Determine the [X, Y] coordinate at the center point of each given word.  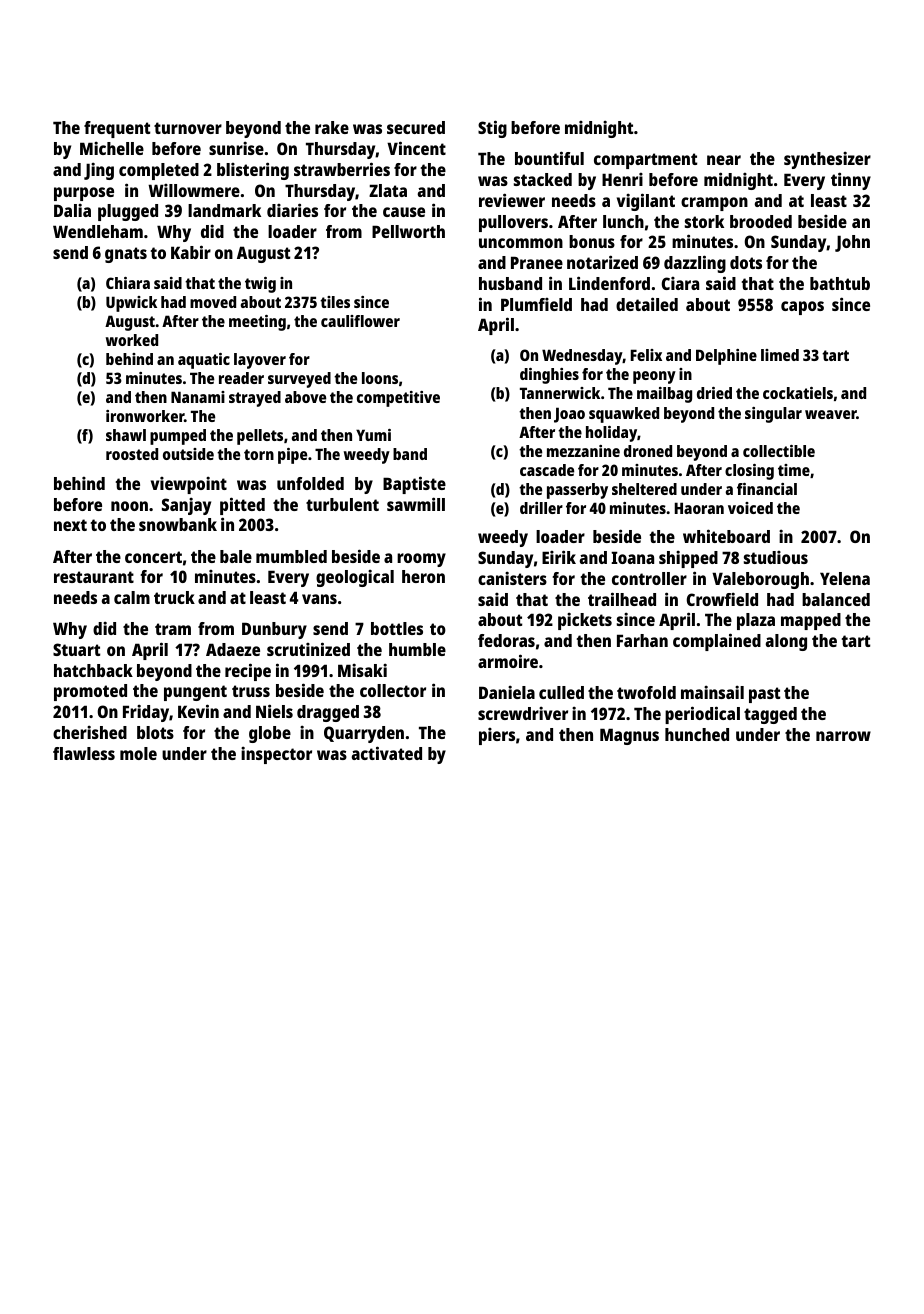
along [786, 642]
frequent [117, 129]
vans [319, 599]
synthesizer [827, 160]
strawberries [342, 169]
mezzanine [583, 451]
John [852, 243]
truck [174, 597]
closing [749, 472]
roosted [132, 454]
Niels [274, 711]
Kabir [191, 252]
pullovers [513, 223]
